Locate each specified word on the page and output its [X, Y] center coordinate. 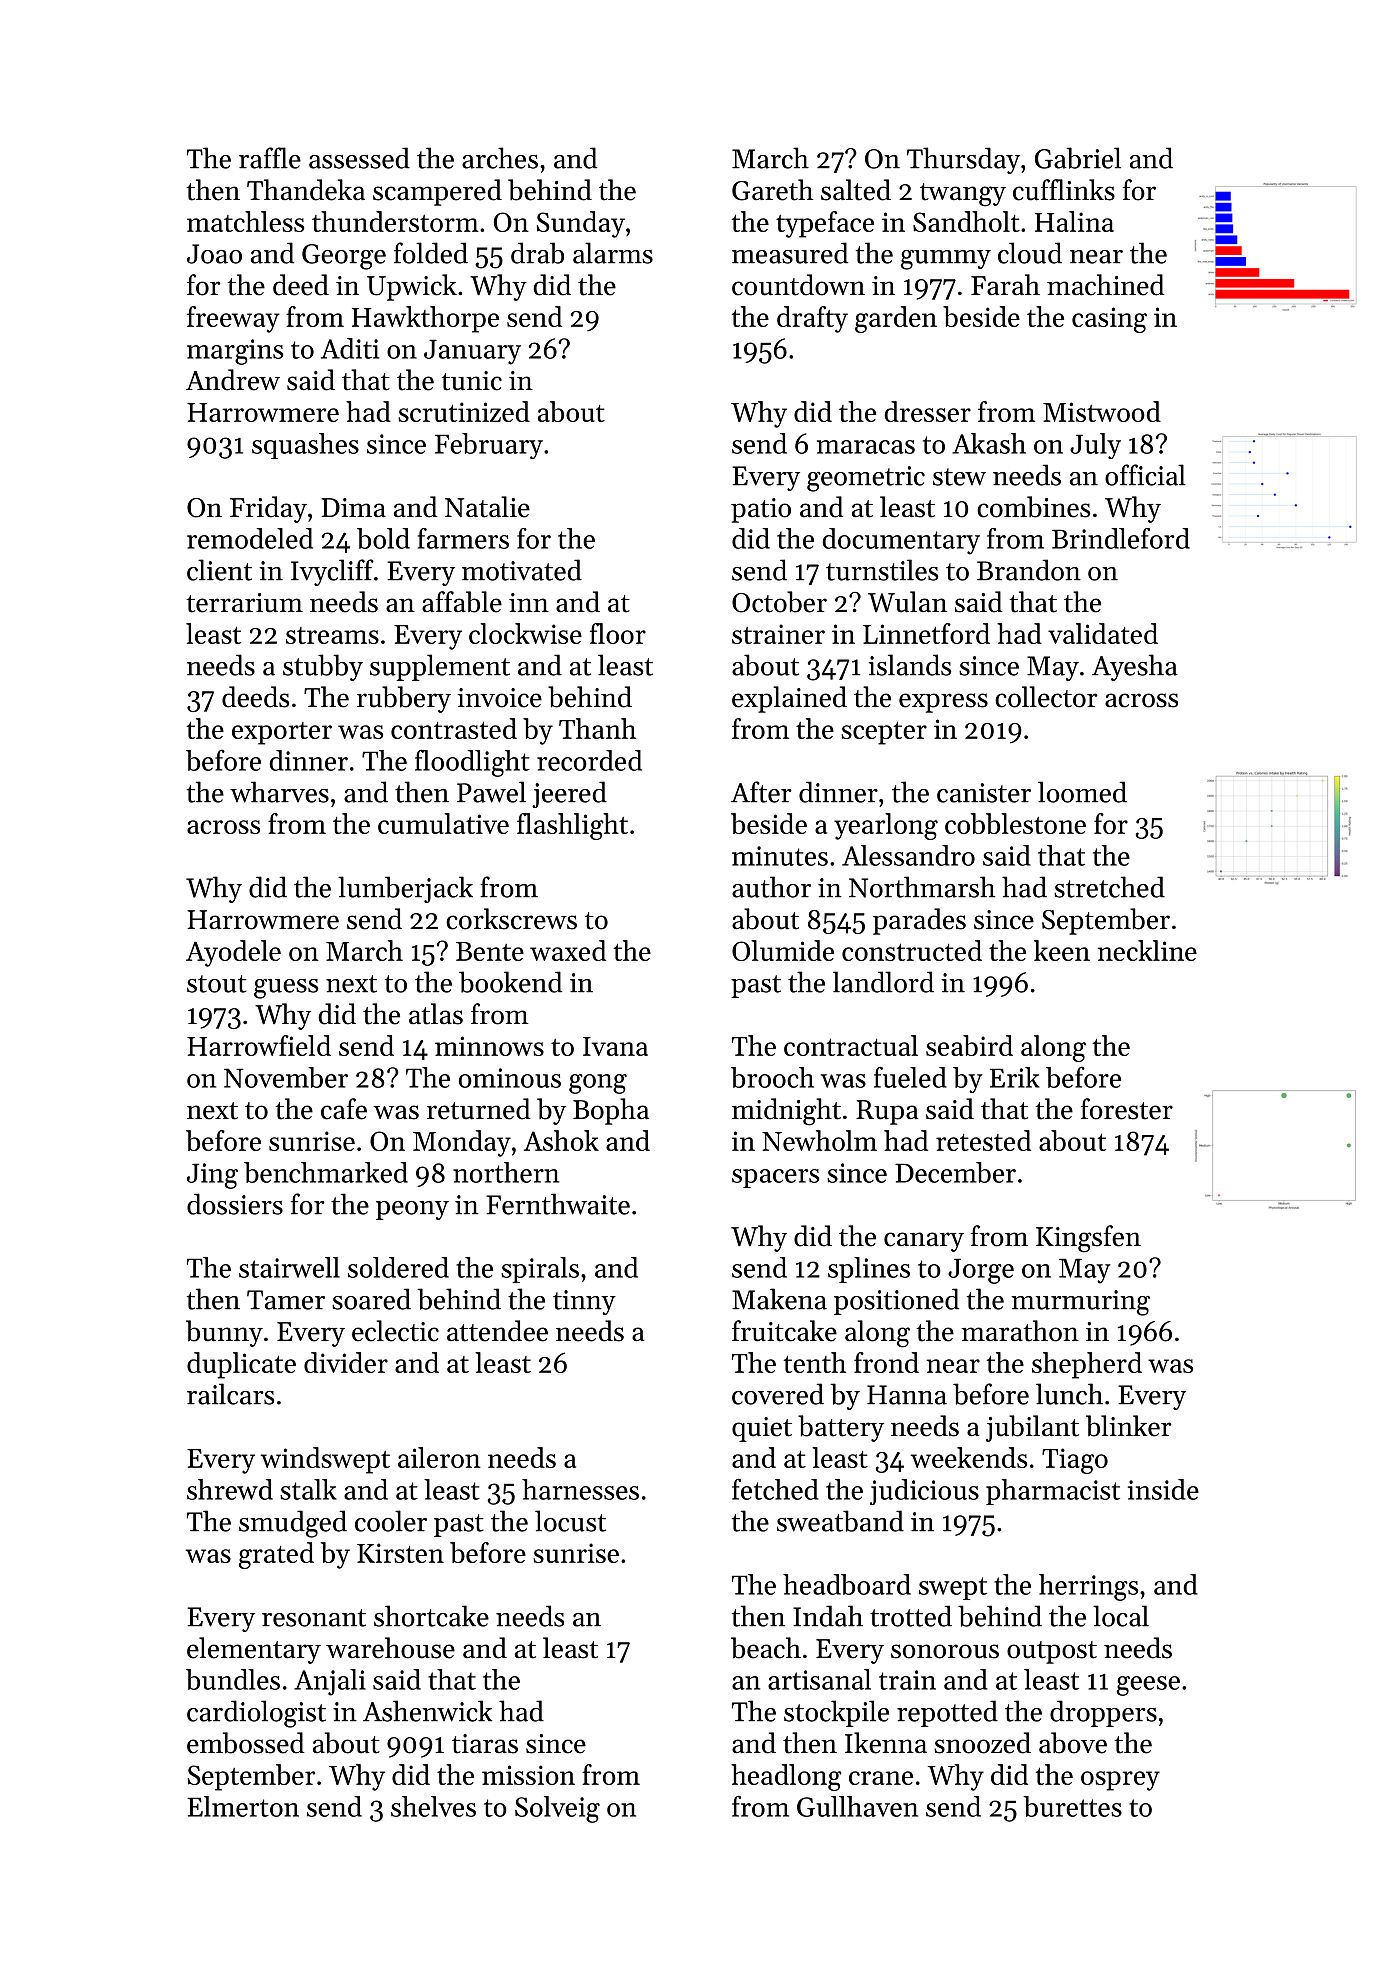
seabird [969, 1045]
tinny [584, 1302]
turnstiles [882, 570]
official [1145, 475]
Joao [214, 254]
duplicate [241, 1365]
